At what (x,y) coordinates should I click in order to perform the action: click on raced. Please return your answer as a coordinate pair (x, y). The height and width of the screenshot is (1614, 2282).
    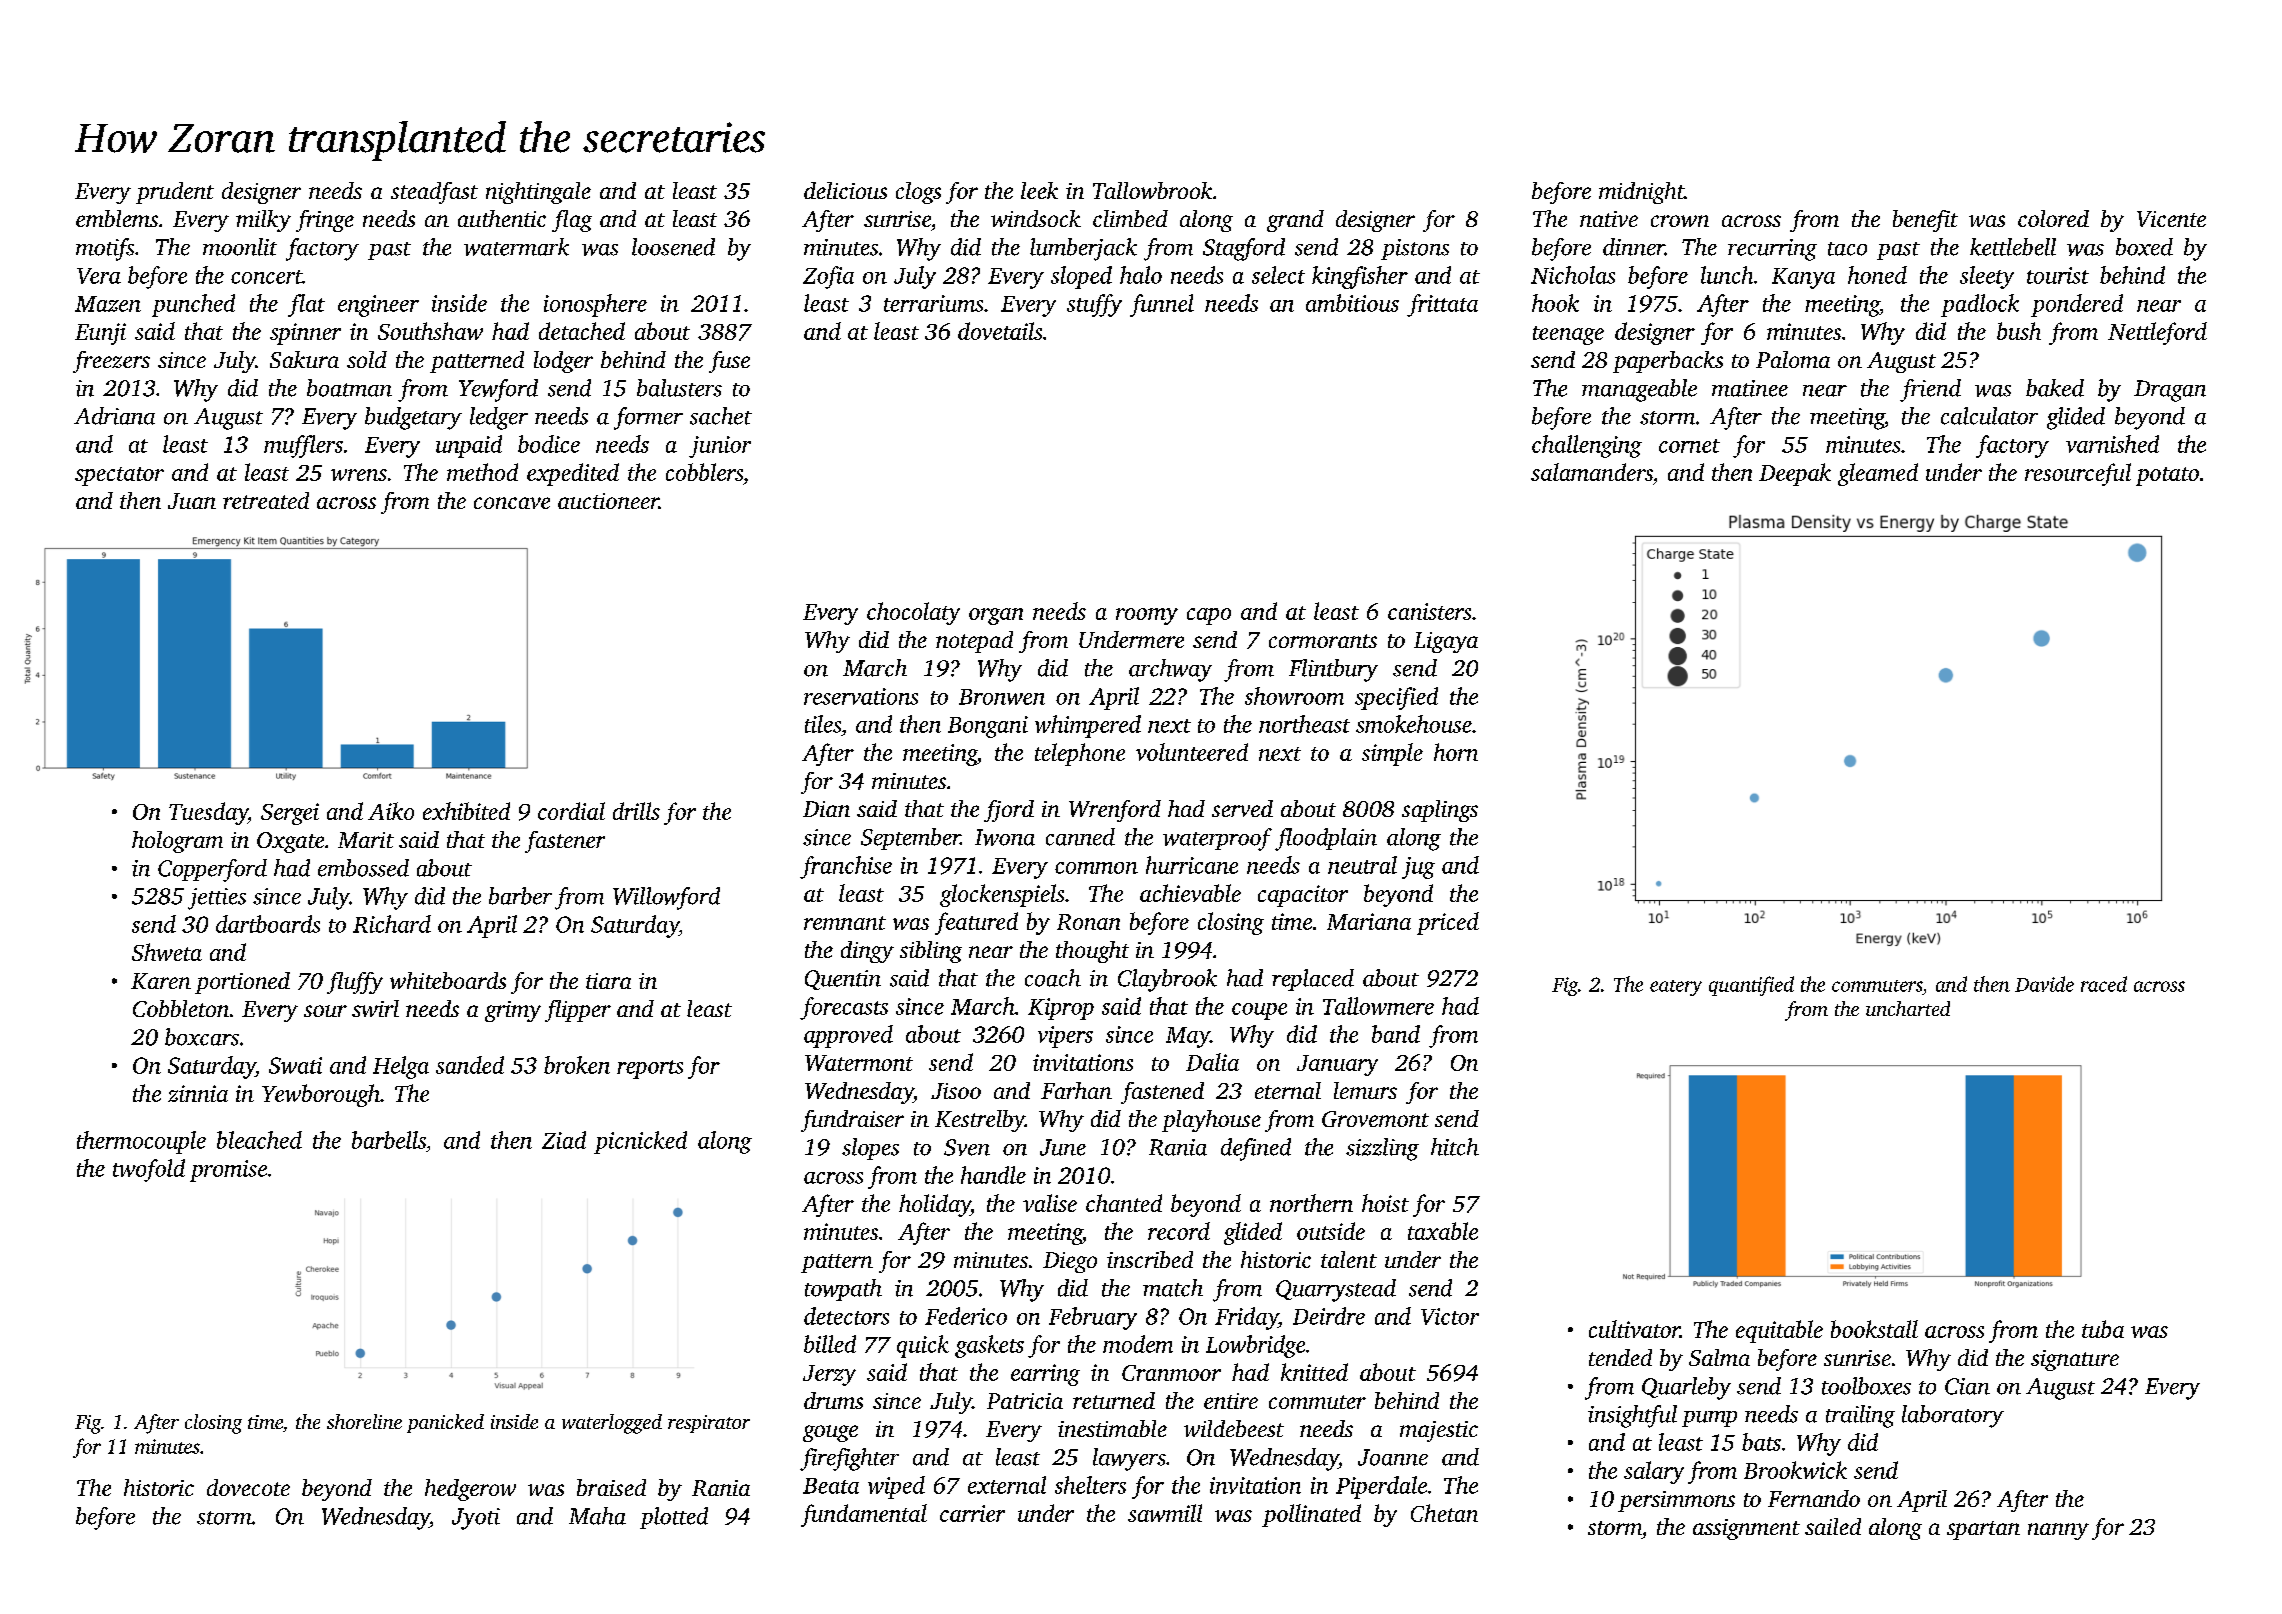
    Looking at the image, I should click on (2104, 984).
